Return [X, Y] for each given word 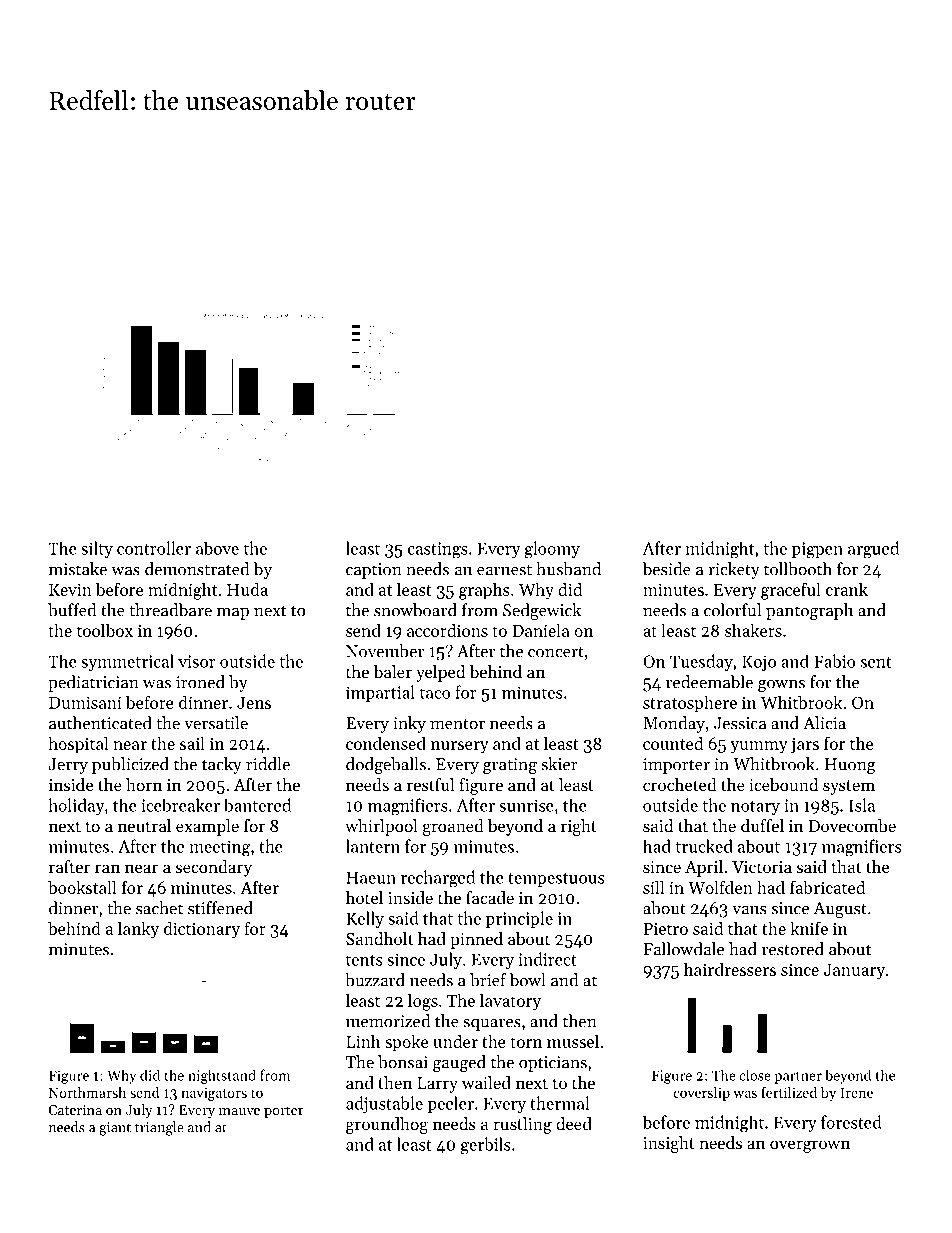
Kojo [759, 663]
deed [574, 1123]
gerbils [485, 1146]
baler [392, 671]
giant [115, 1129]
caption [374, 571]
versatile [216, 723]
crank [847, 589]
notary [755, 808]
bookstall [82, 887]
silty [97, 549]
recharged [438, 879]
